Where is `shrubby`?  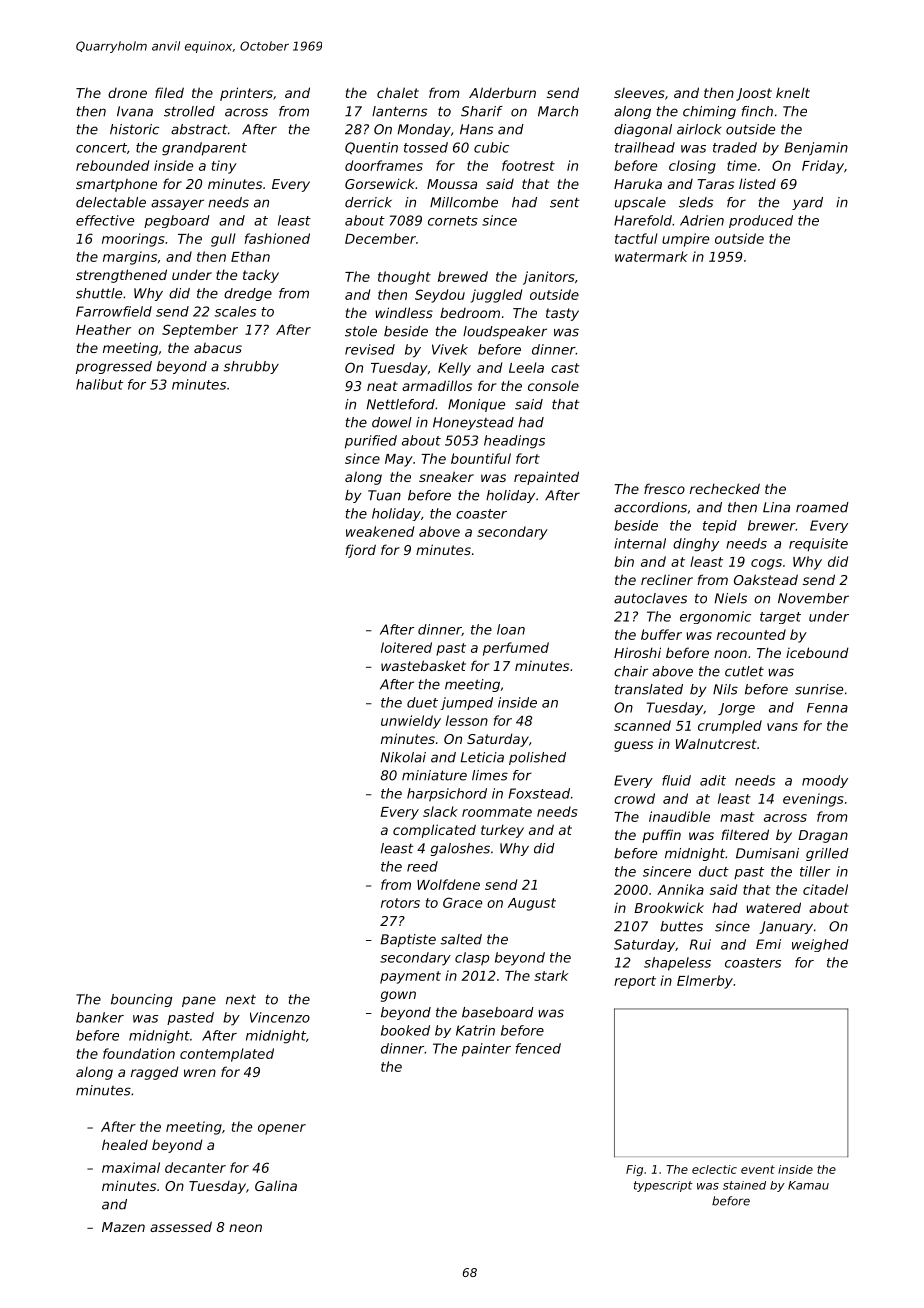 shrubby is located at coordinates (251, 367).
